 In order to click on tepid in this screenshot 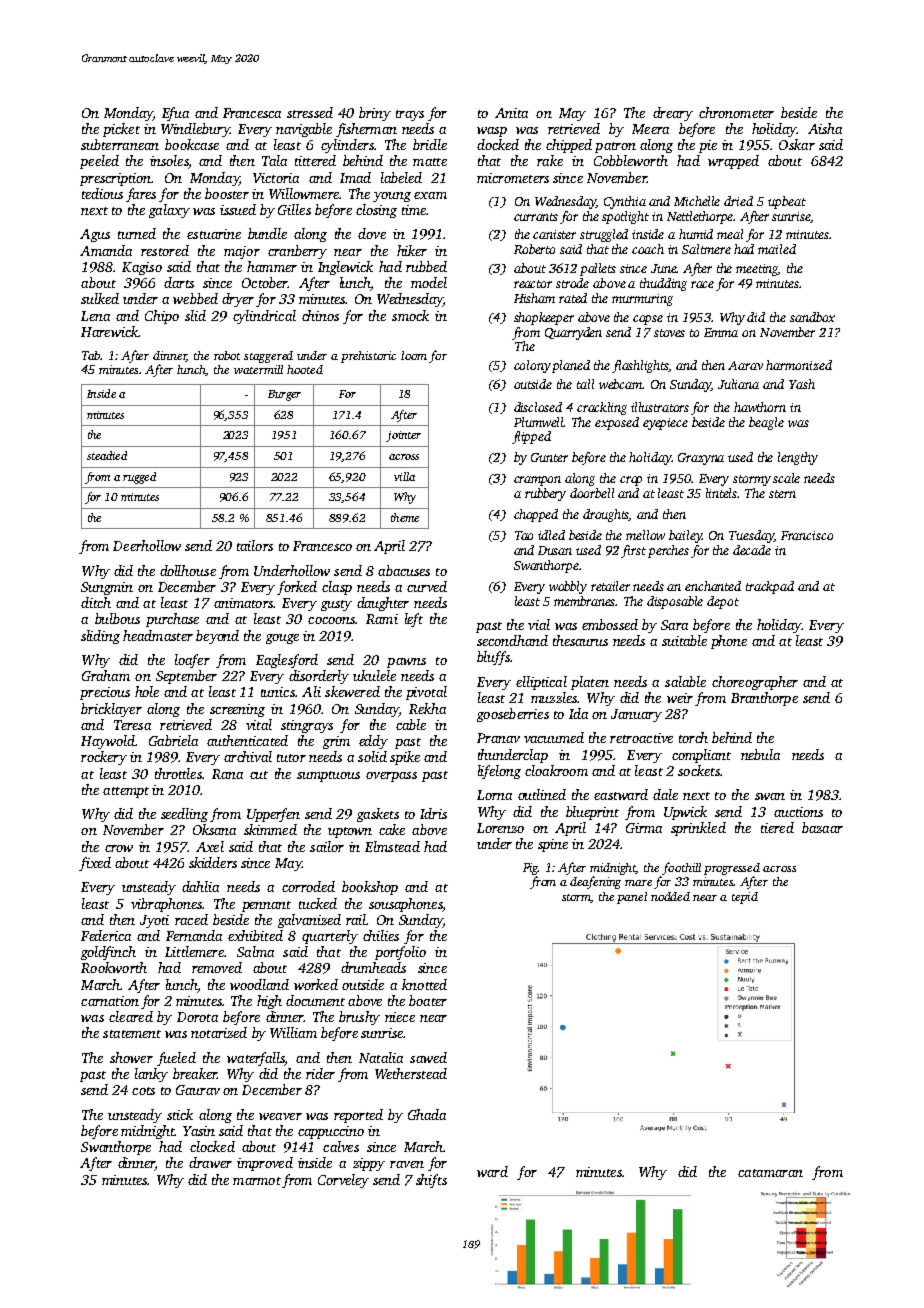, I will do `click(745, 898)`.
